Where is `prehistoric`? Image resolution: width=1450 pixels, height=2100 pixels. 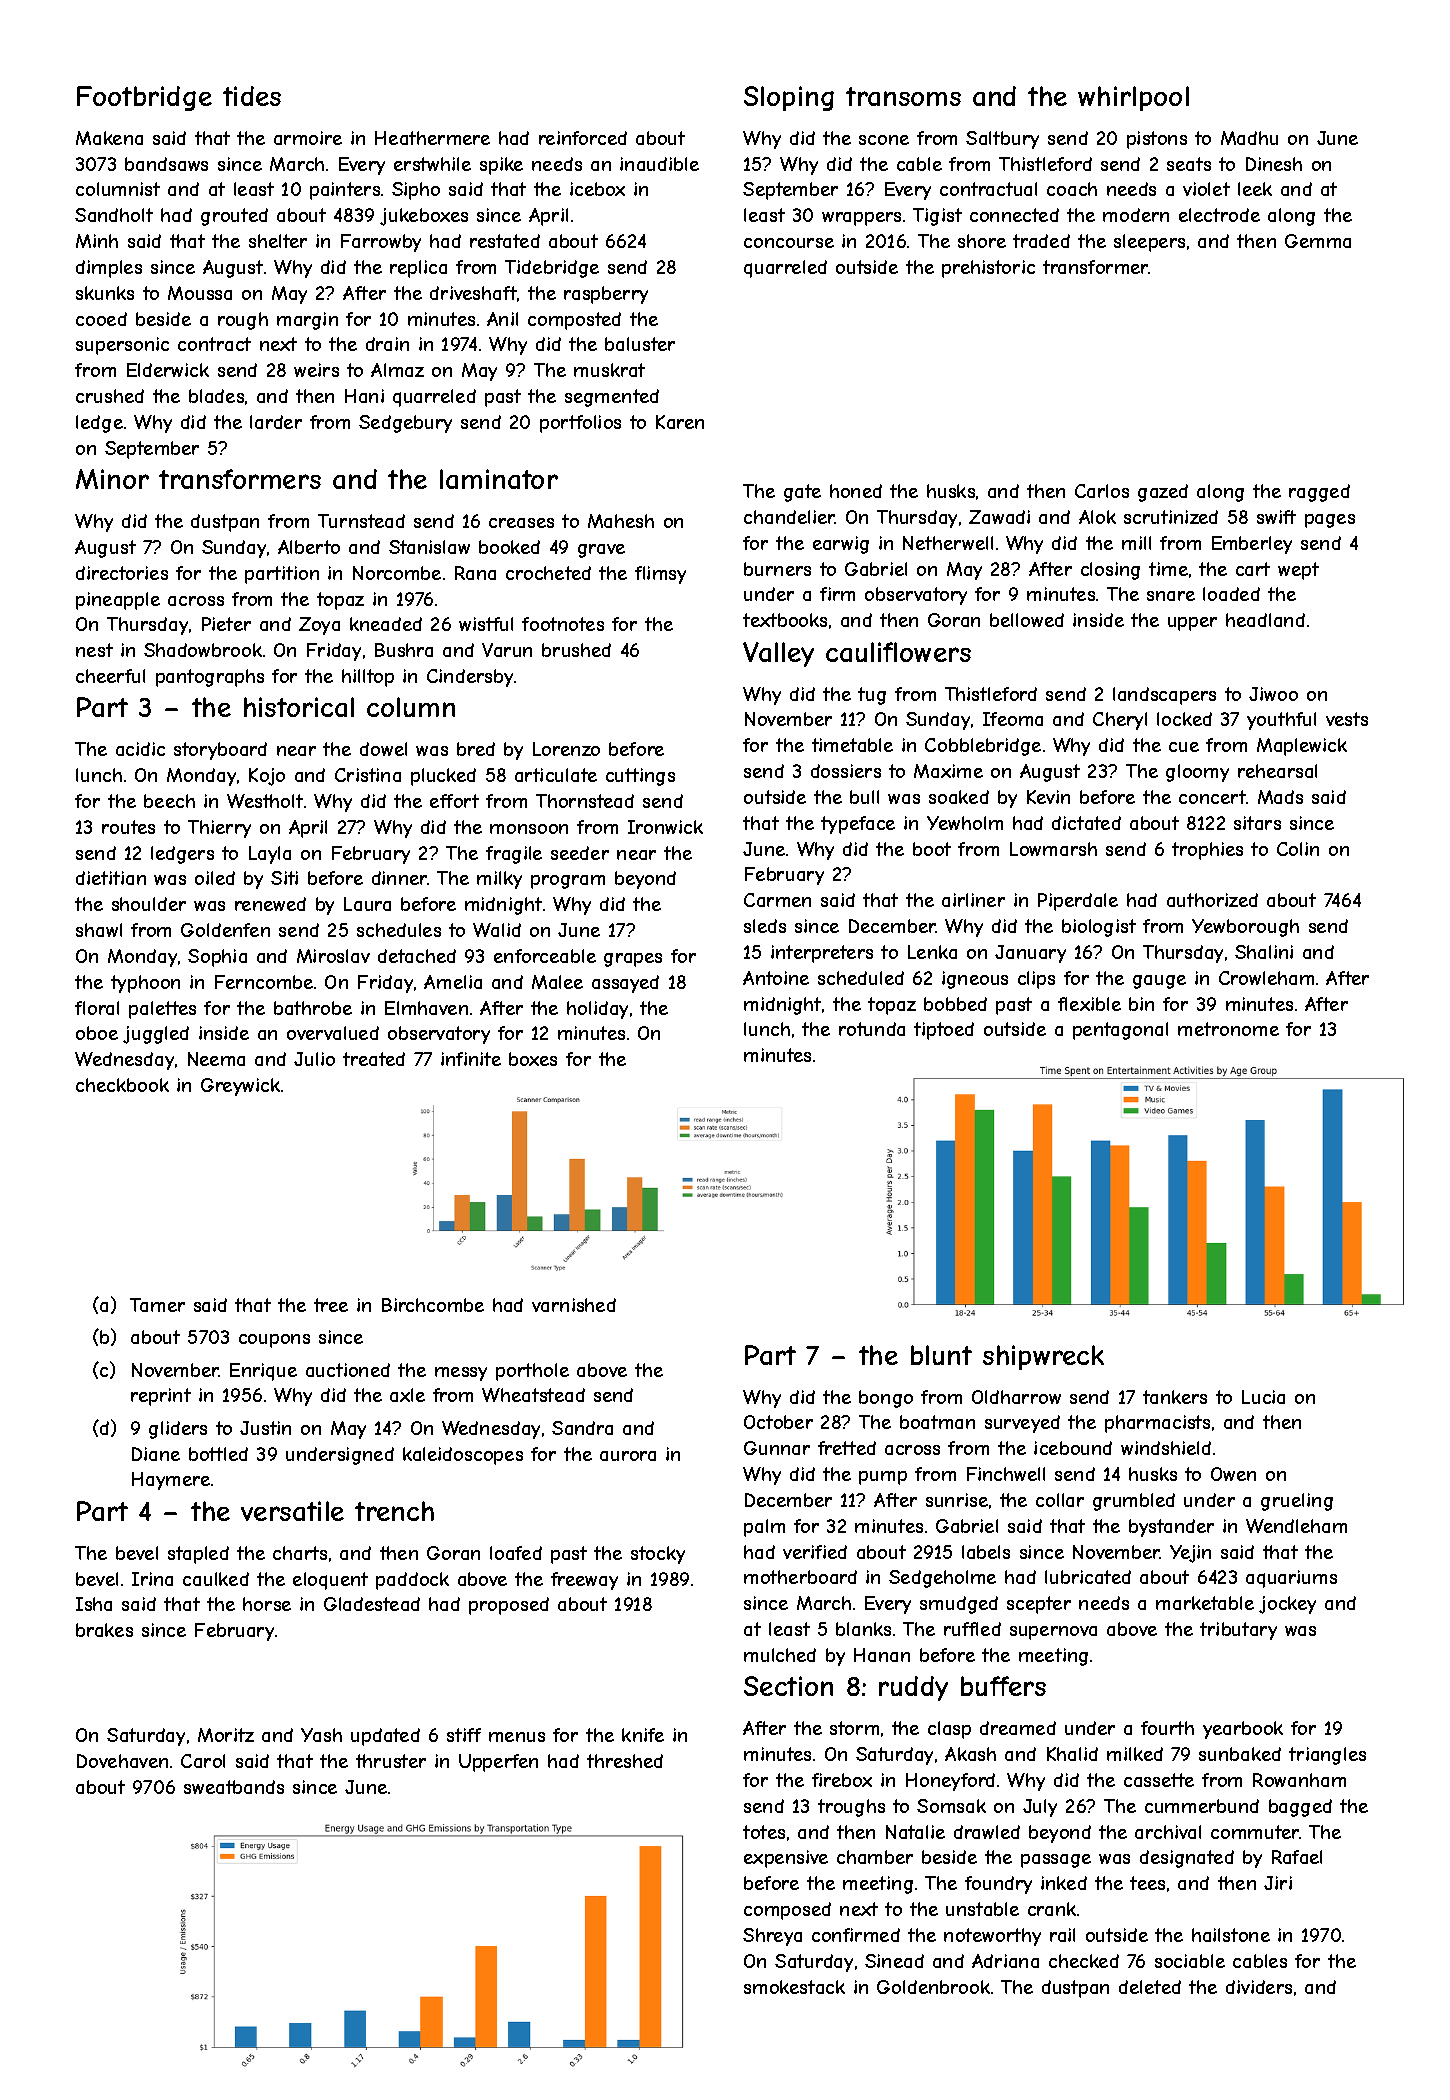
prehistoric is located at coordinates (988, 269).
